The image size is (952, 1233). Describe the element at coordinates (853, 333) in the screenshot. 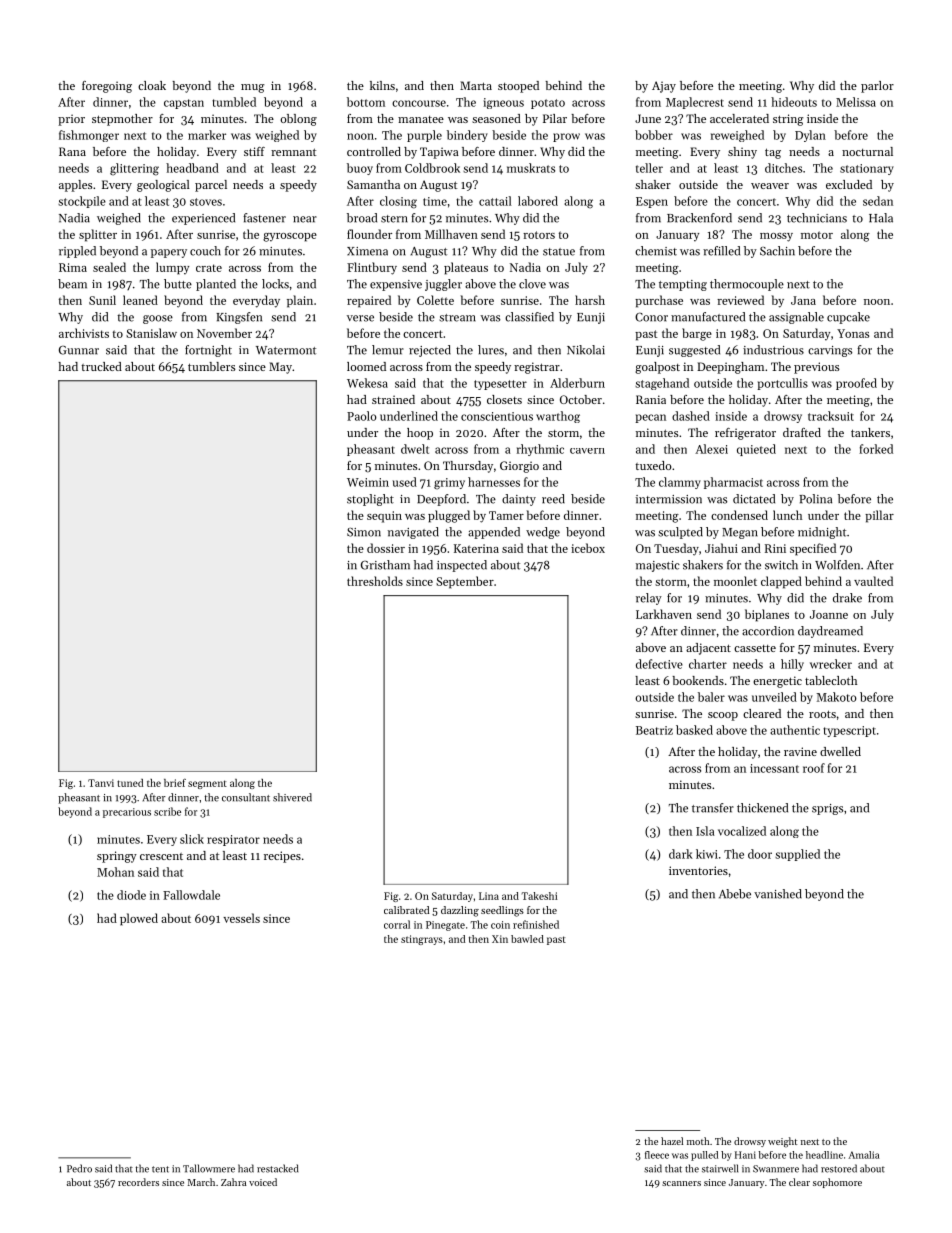

I see `Yonas` at that location.
